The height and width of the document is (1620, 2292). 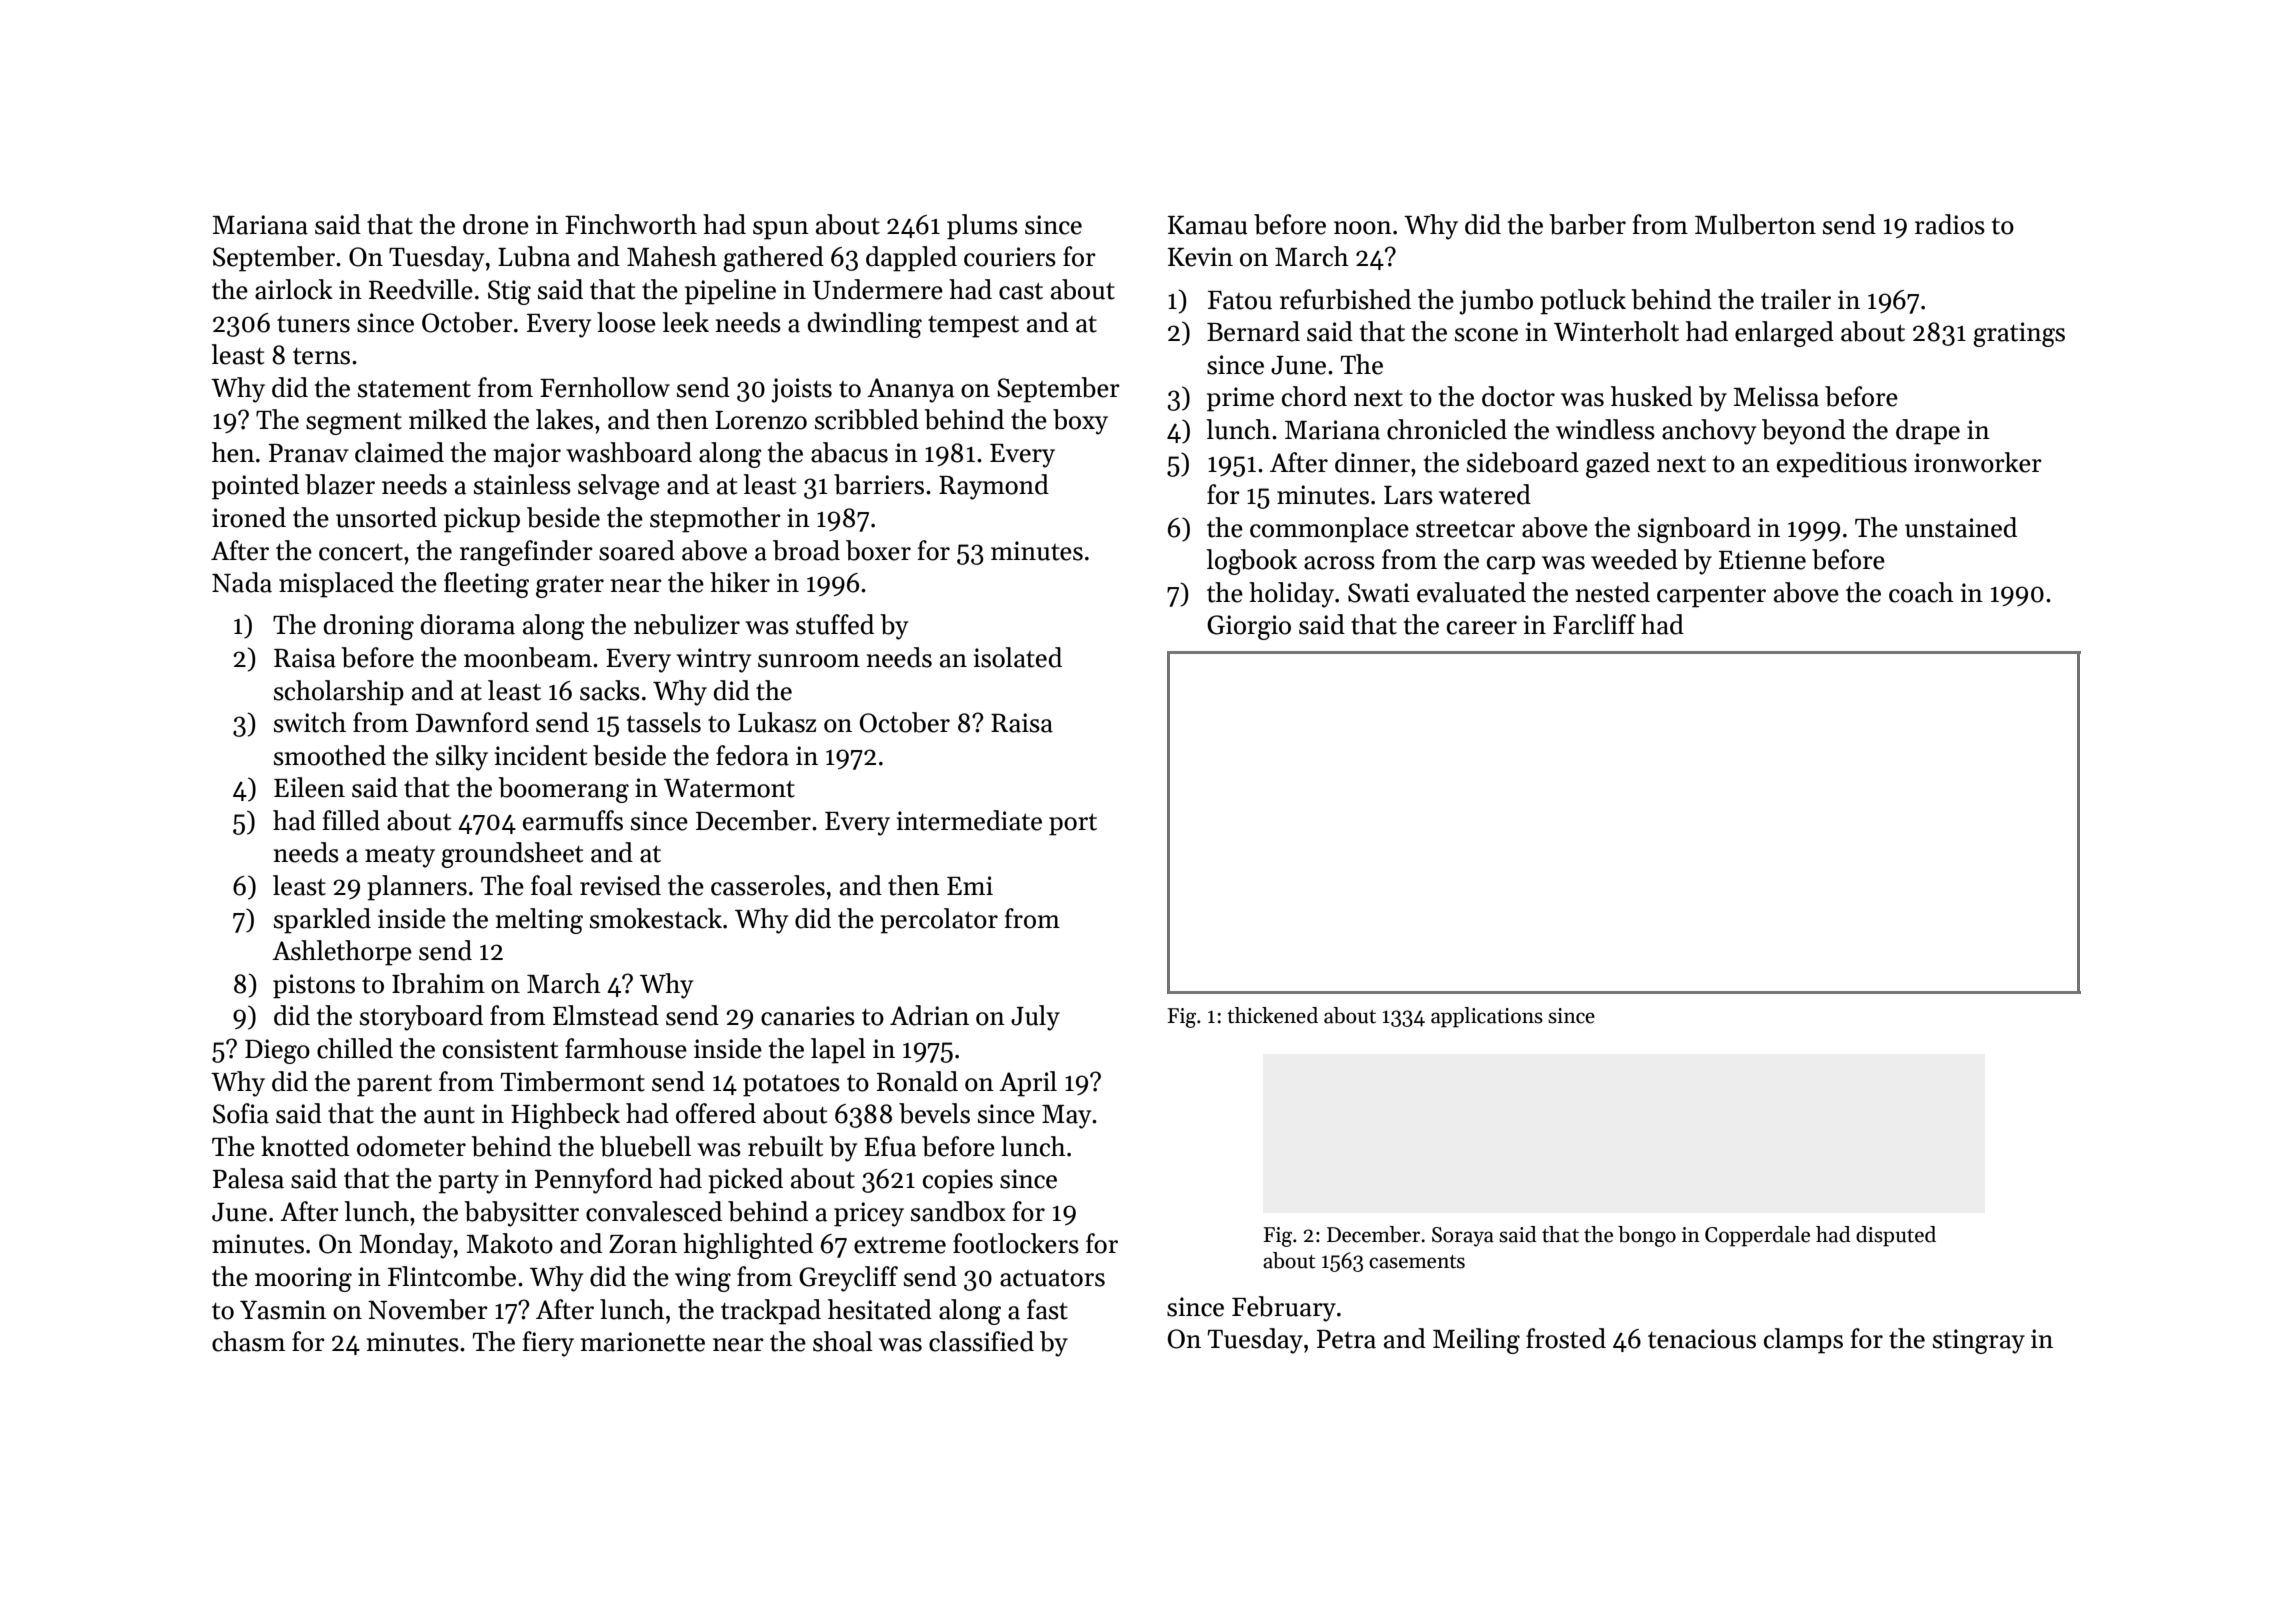 What do you see at coordinates (573, 1081) in the document?
I see `Timbermont` at bounding box center [573, 1081].
